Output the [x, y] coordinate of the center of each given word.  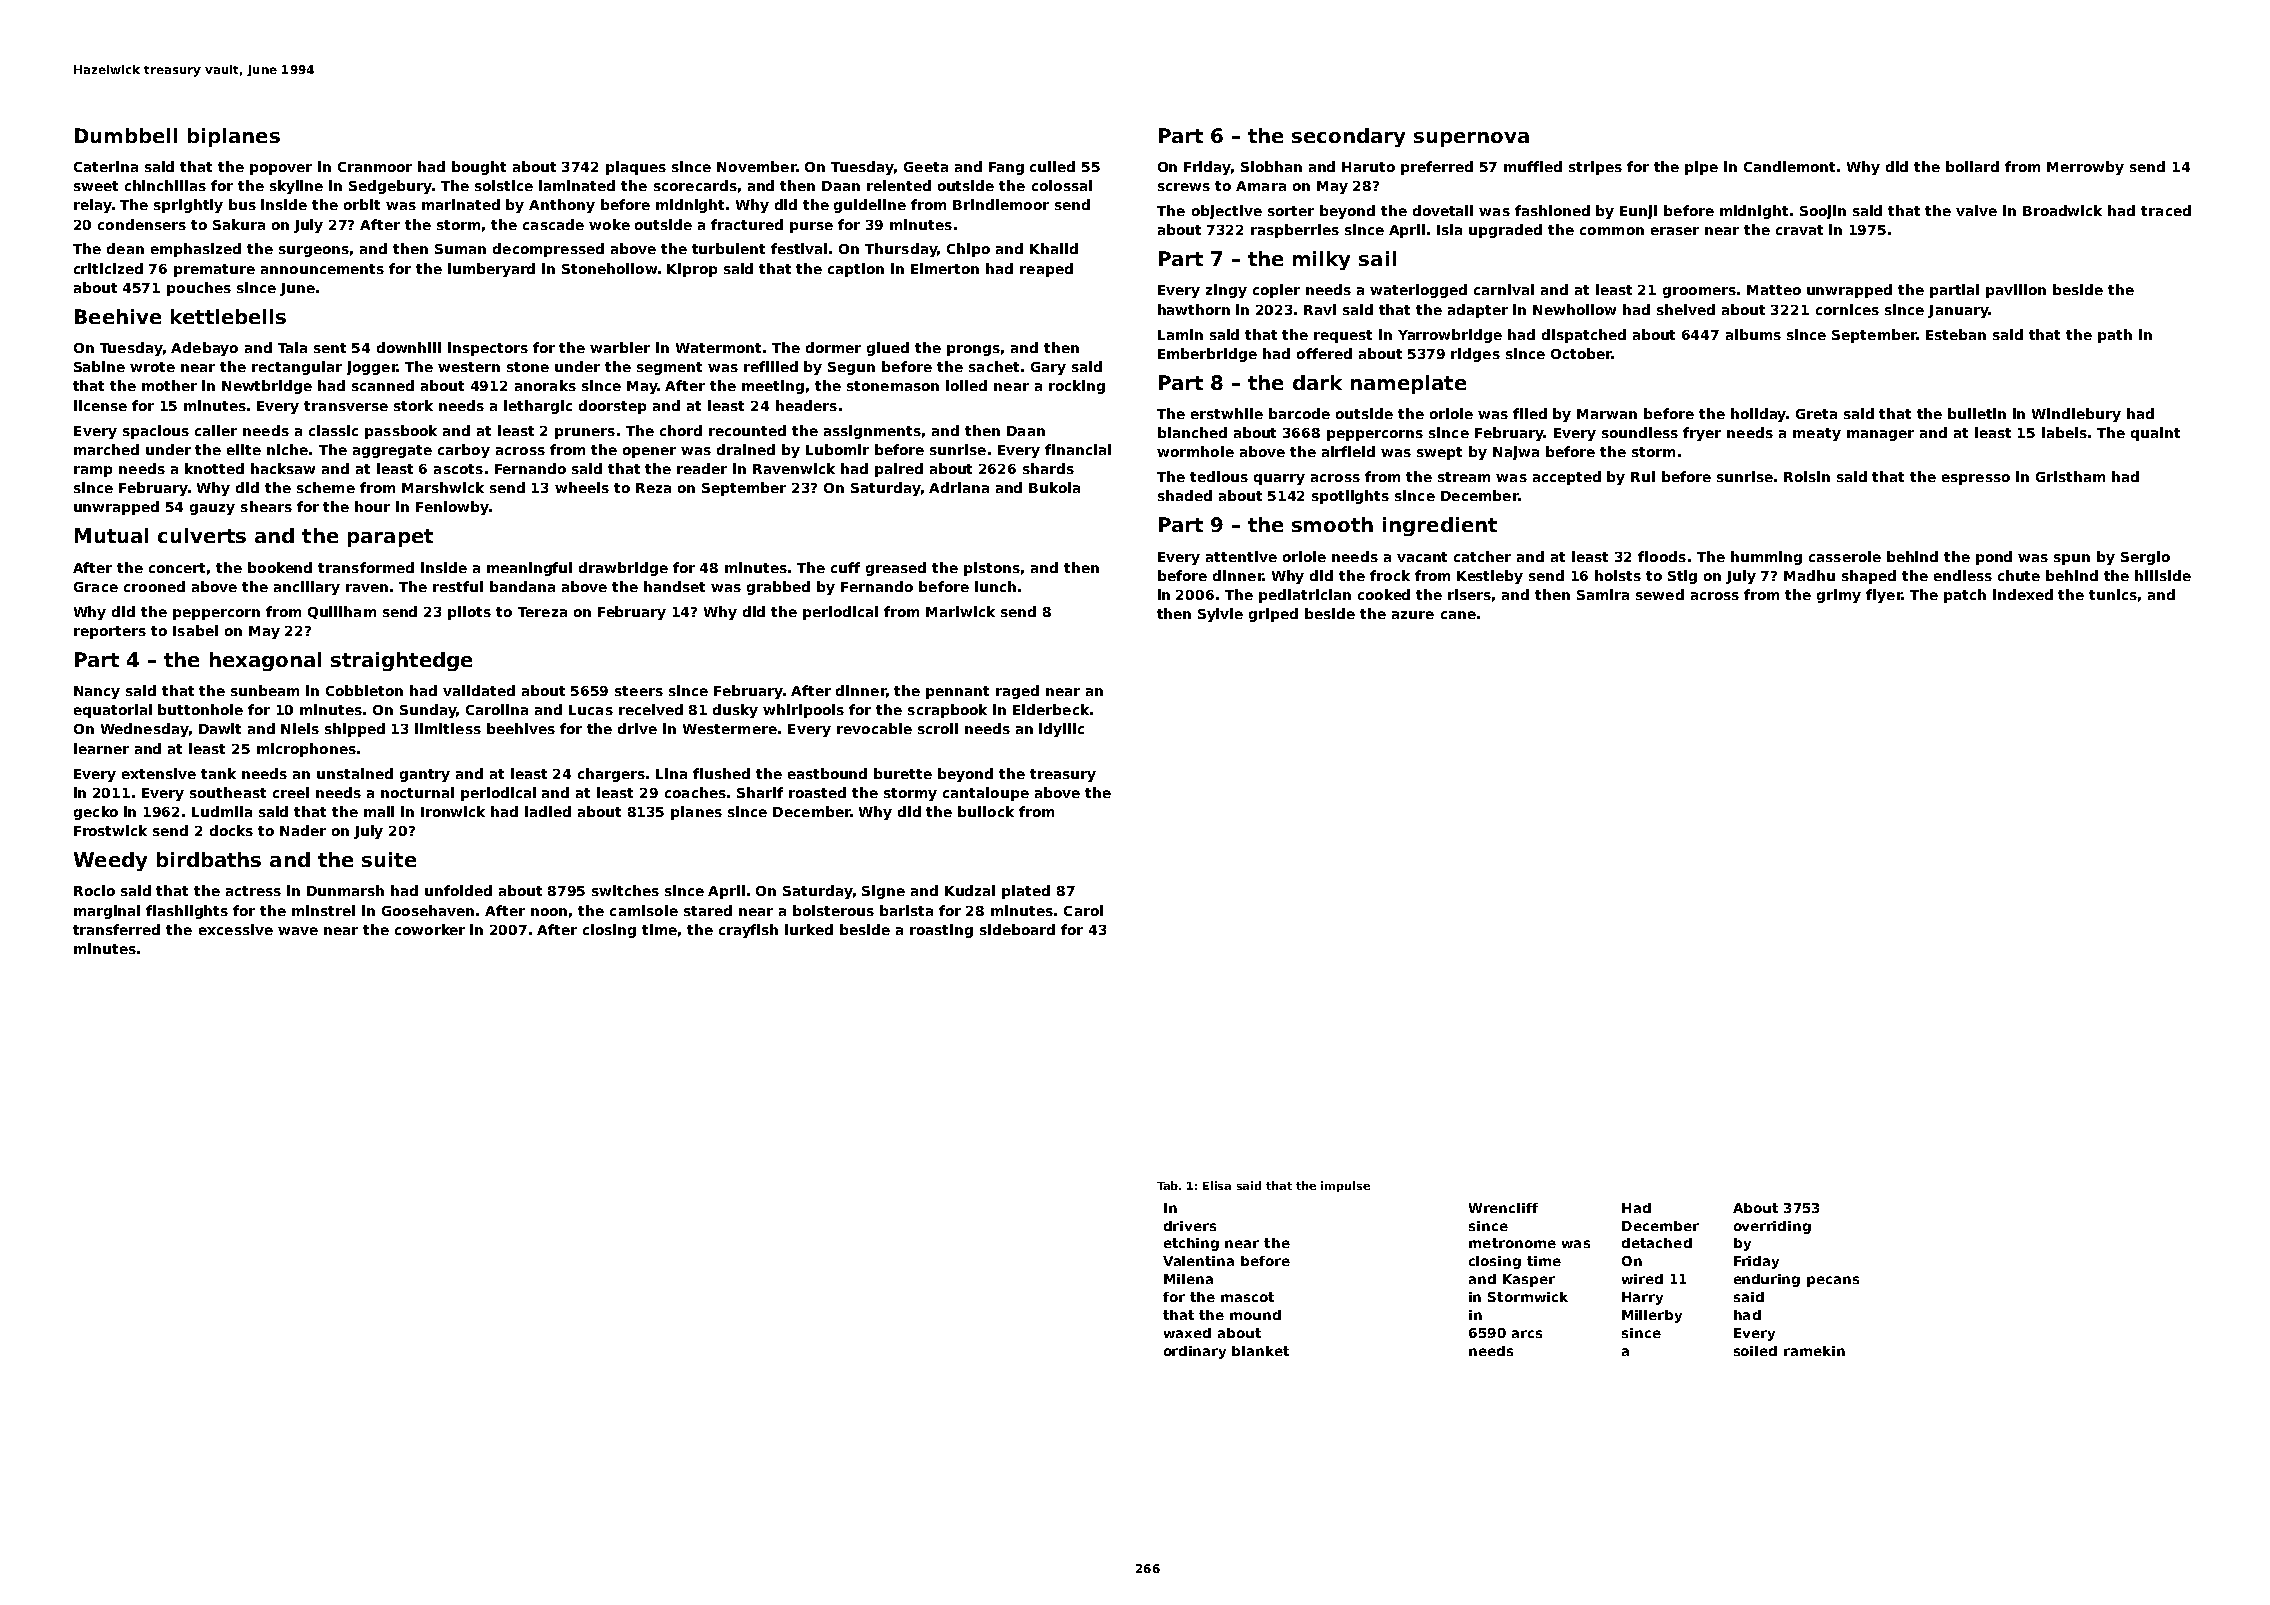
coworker [430, 929]
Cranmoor [375, 167]
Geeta [926, 167]
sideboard [1017, 929]
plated [1026, 892]
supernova [1471, 139]
